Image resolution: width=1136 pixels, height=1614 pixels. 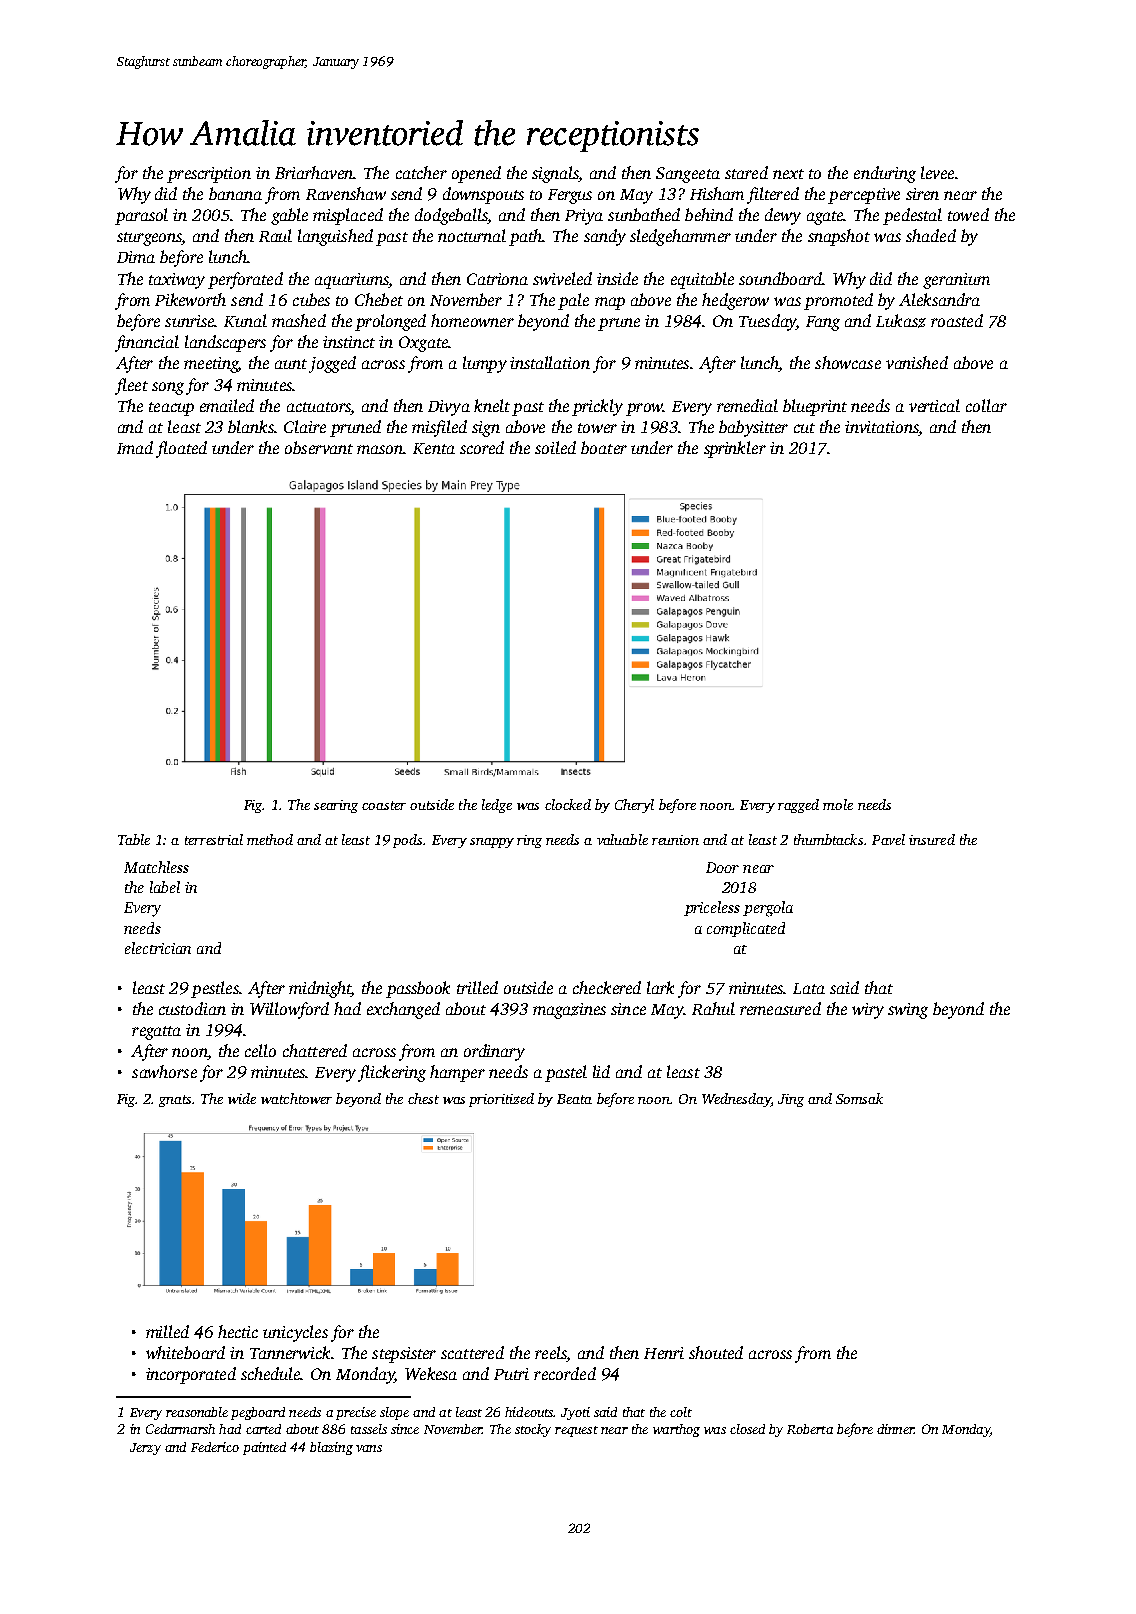 I want to click on installation, so click(x=550, y=362).
